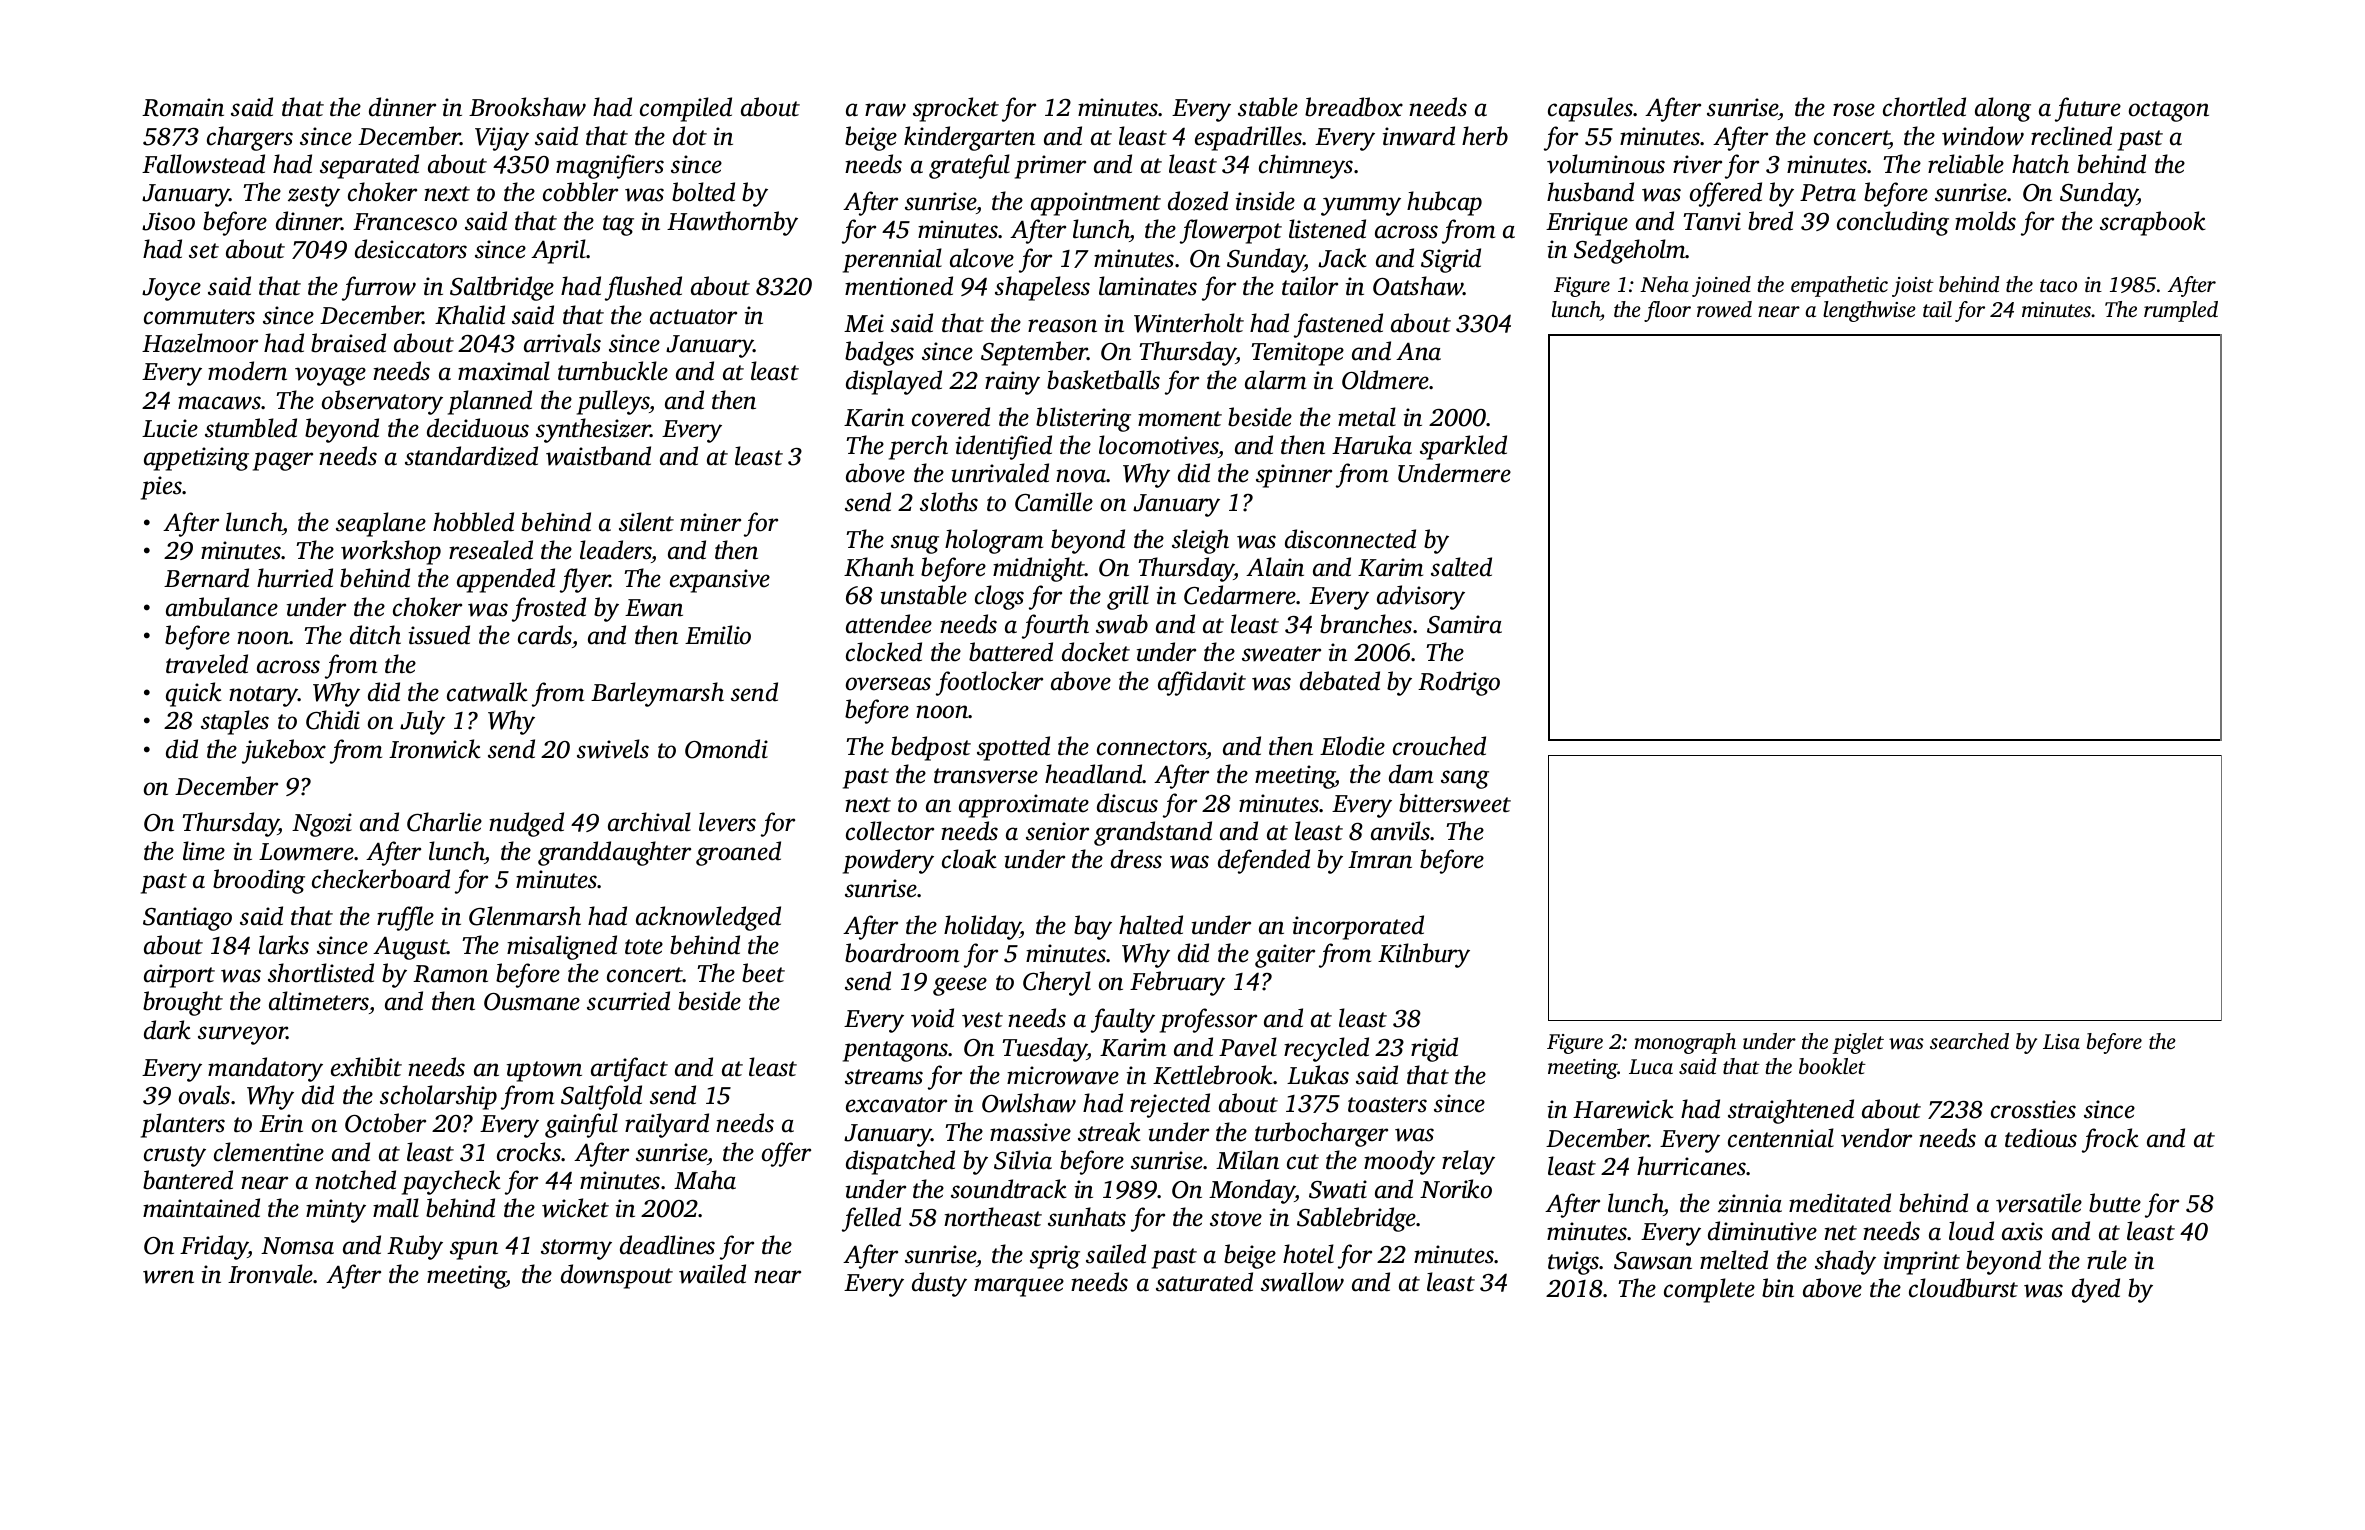 This screenshot has height=1530, width=2365. What do you see at coordinates (649, 822) in the screenshot?
I see `archival` at bounding box center [649, 822].
